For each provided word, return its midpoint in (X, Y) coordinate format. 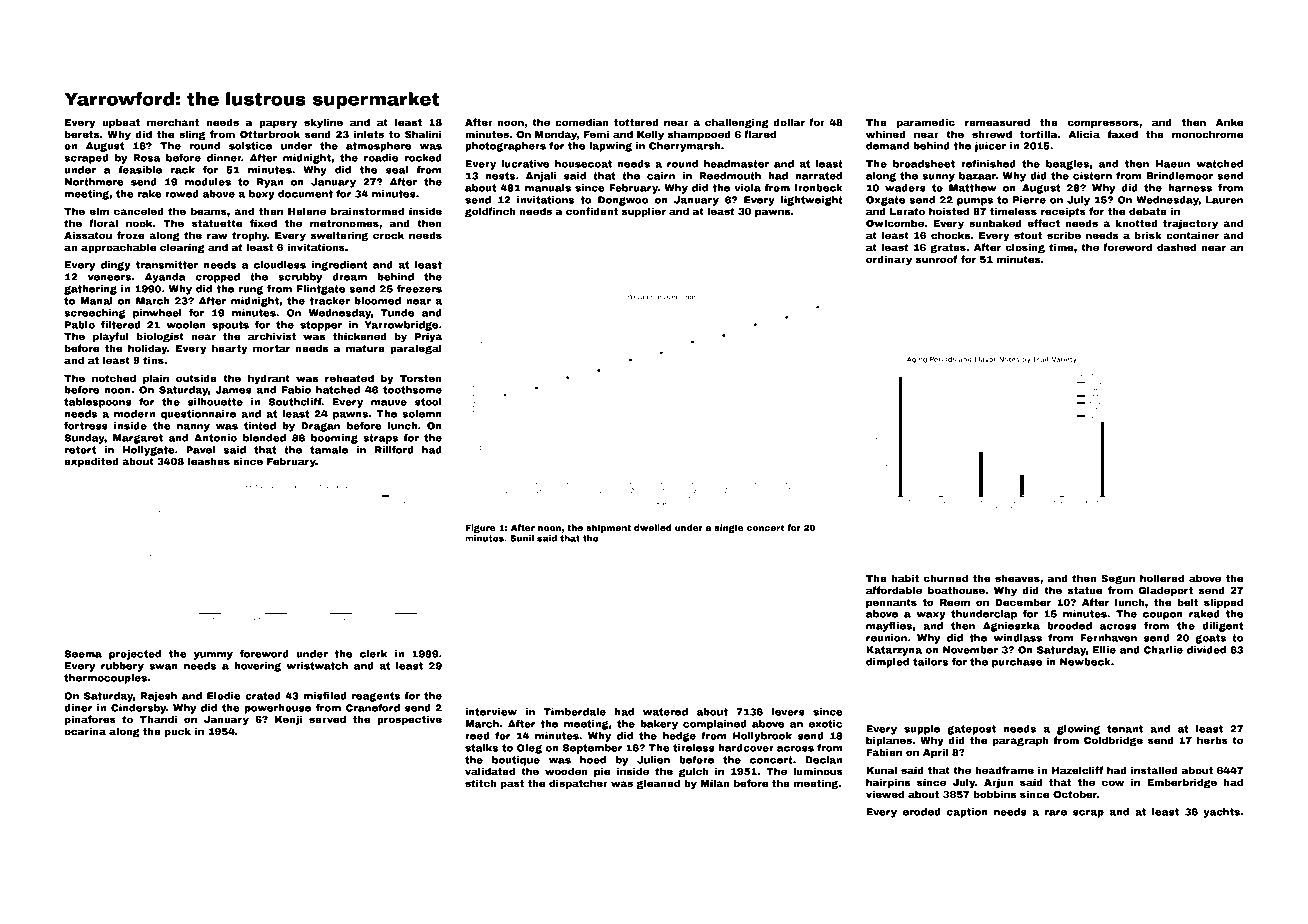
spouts (230, 326)
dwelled (652, 527)
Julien (653, 760)
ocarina (85, 731)
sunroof (936, 259)
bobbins (995, 794)
